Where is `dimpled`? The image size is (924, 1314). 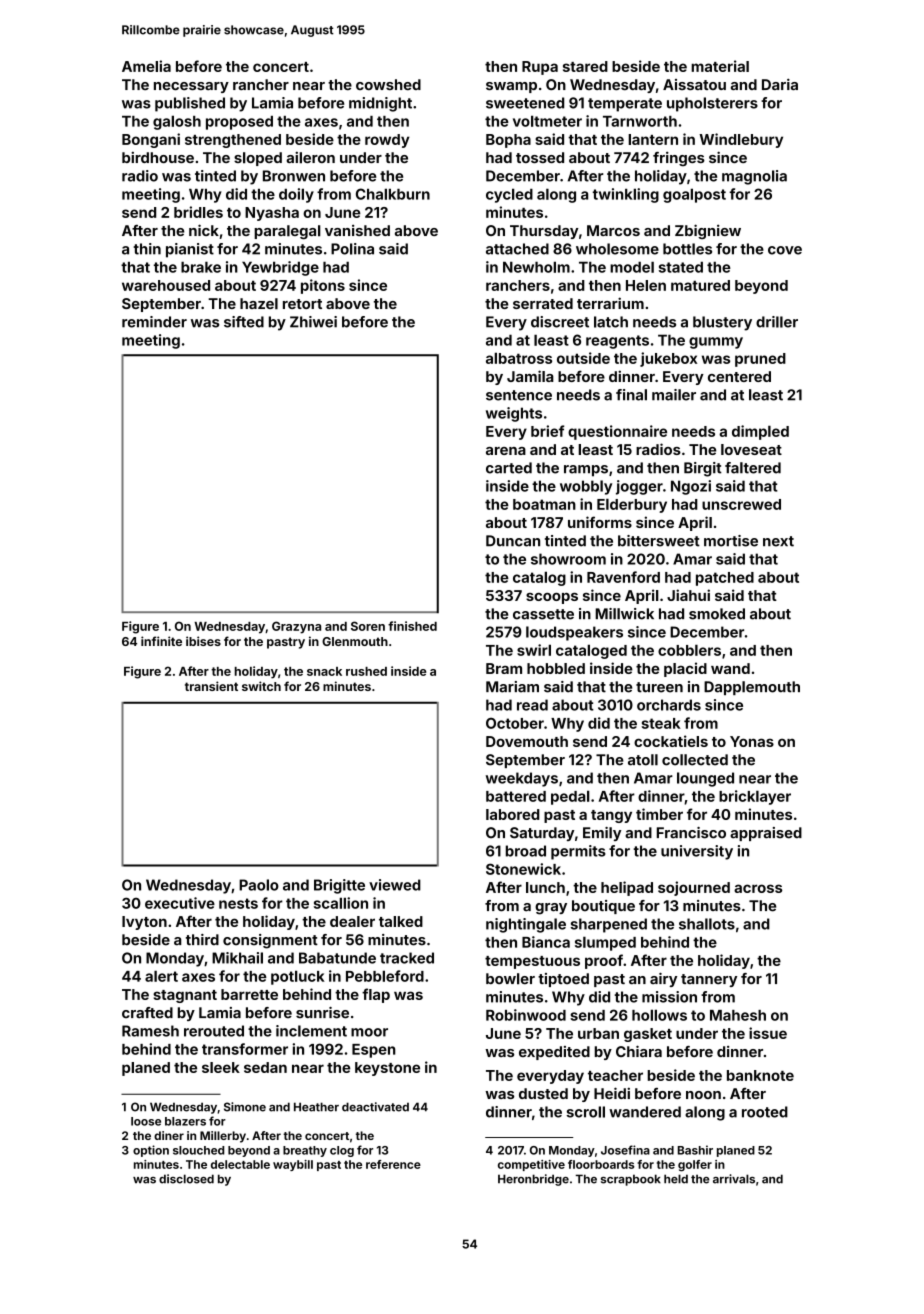
dimpled is located at coordinates (760, 432).
